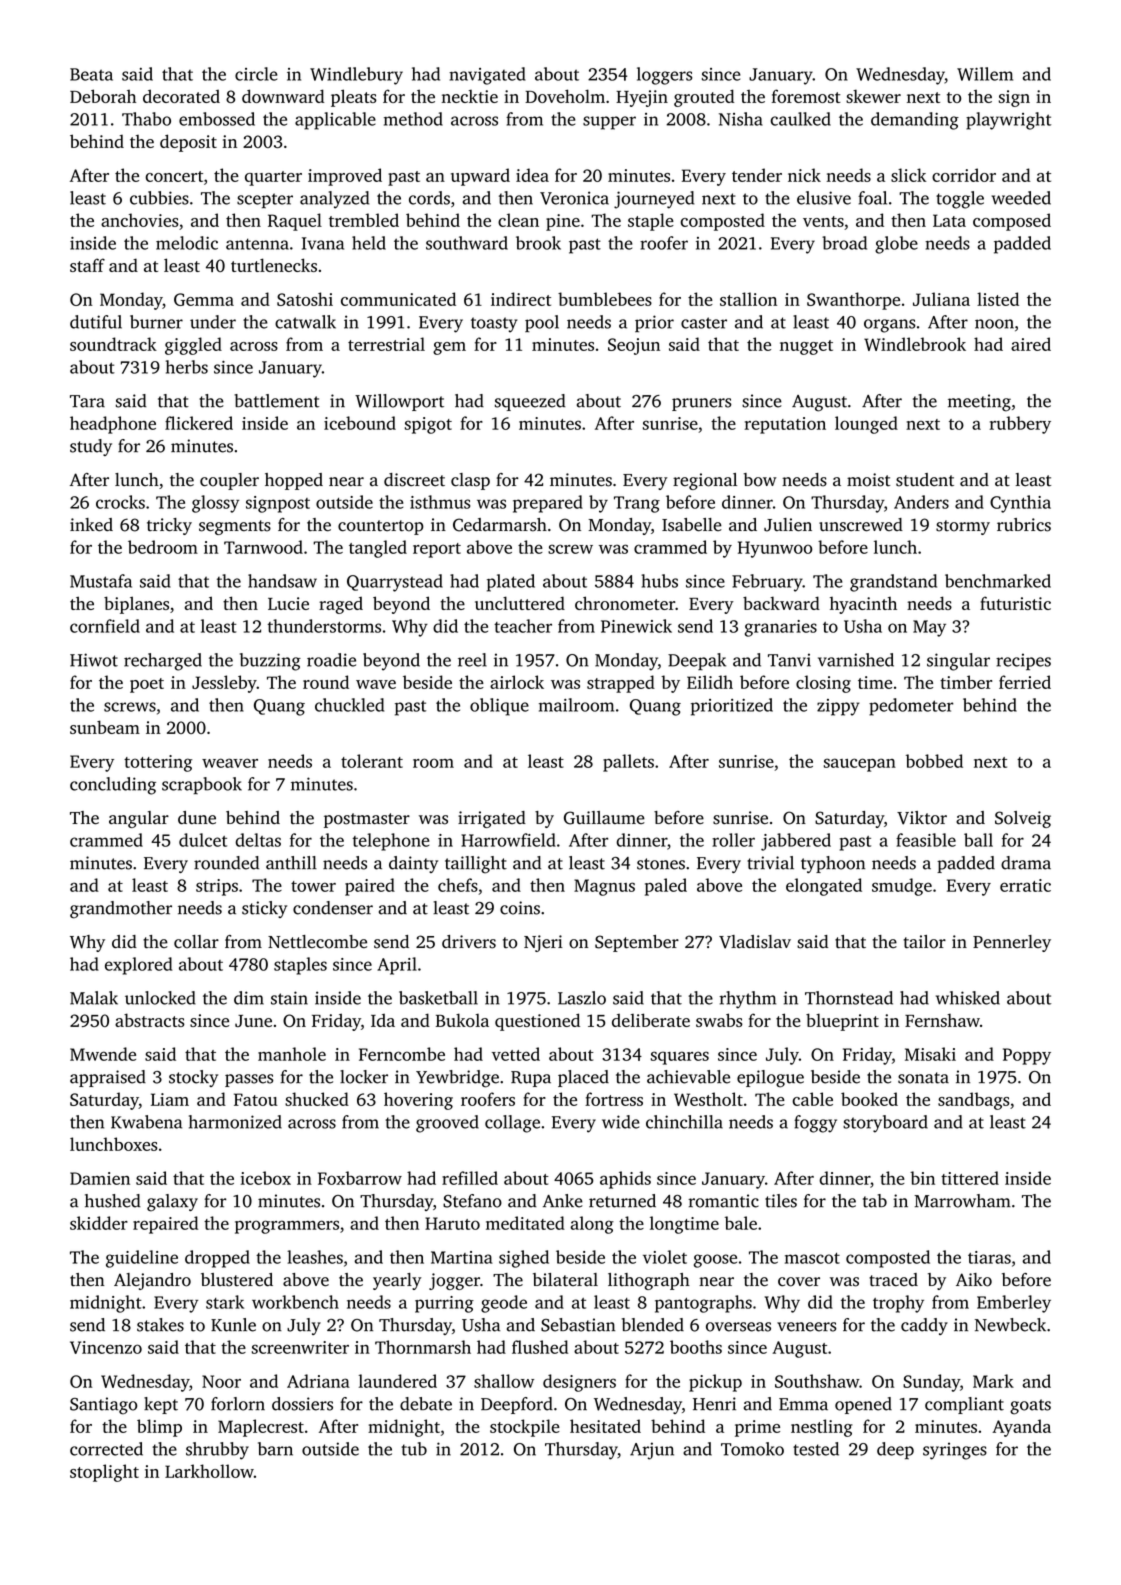 This page has height=1585, width=1121. What do you see at coordinates (815, 1124) in the page?
I see `foggy` at bounding box center [815, 1124].
